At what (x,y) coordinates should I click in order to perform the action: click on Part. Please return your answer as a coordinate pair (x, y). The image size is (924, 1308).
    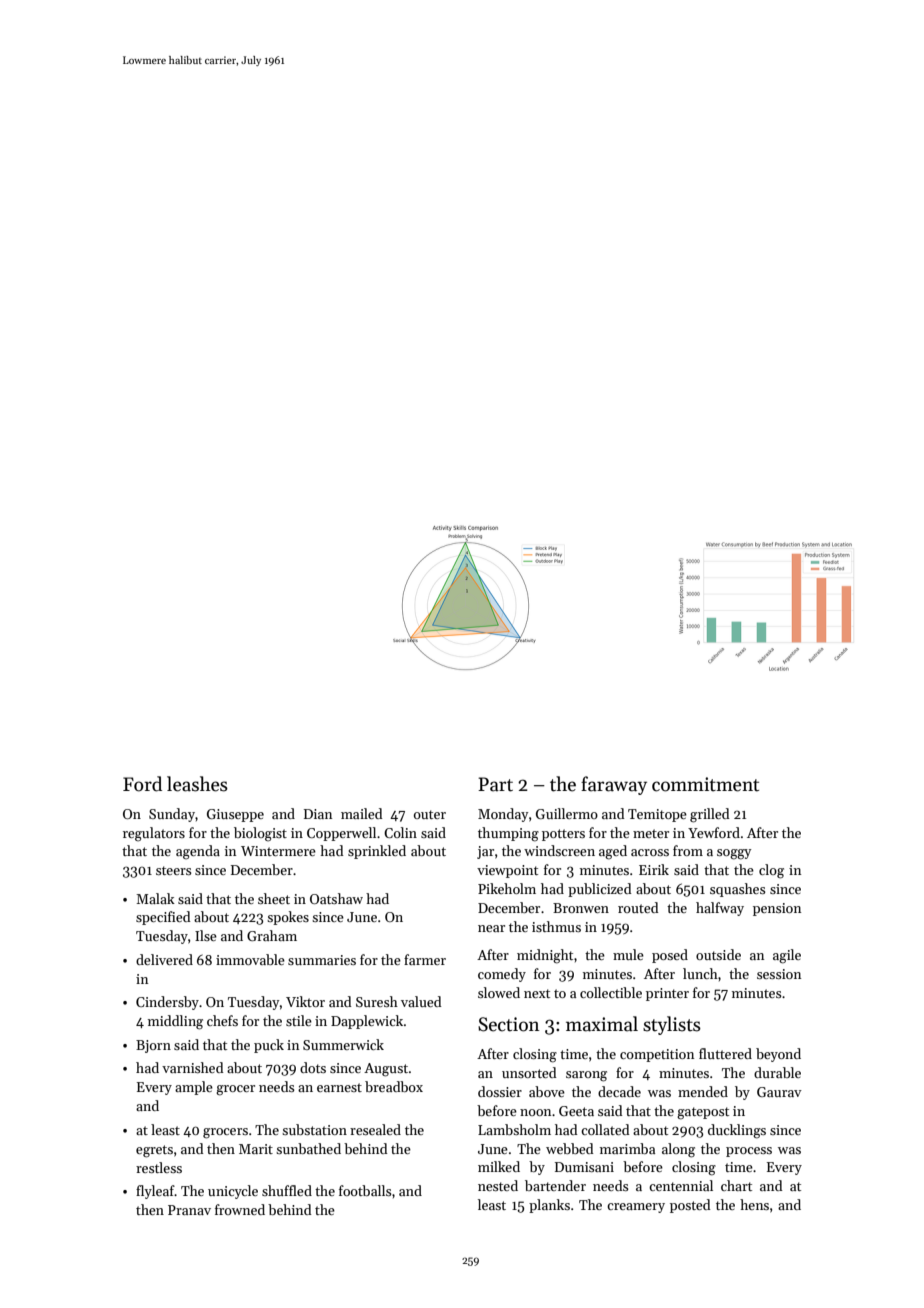
    Looking at the image, I should click on (495, 784).
